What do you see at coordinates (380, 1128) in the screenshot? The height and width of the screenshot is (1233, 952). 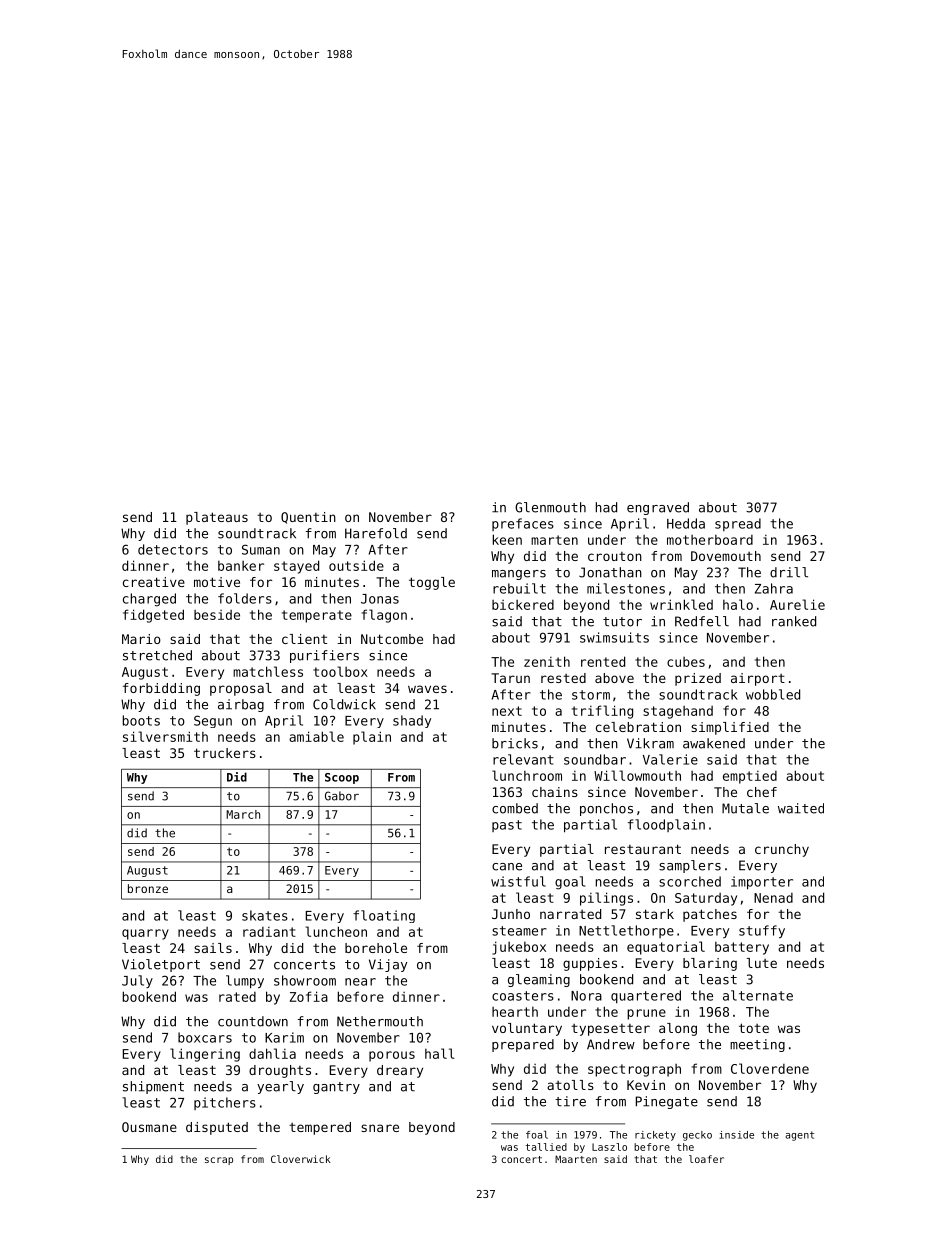 I see `snare` at bounding box center [380, 1128].
